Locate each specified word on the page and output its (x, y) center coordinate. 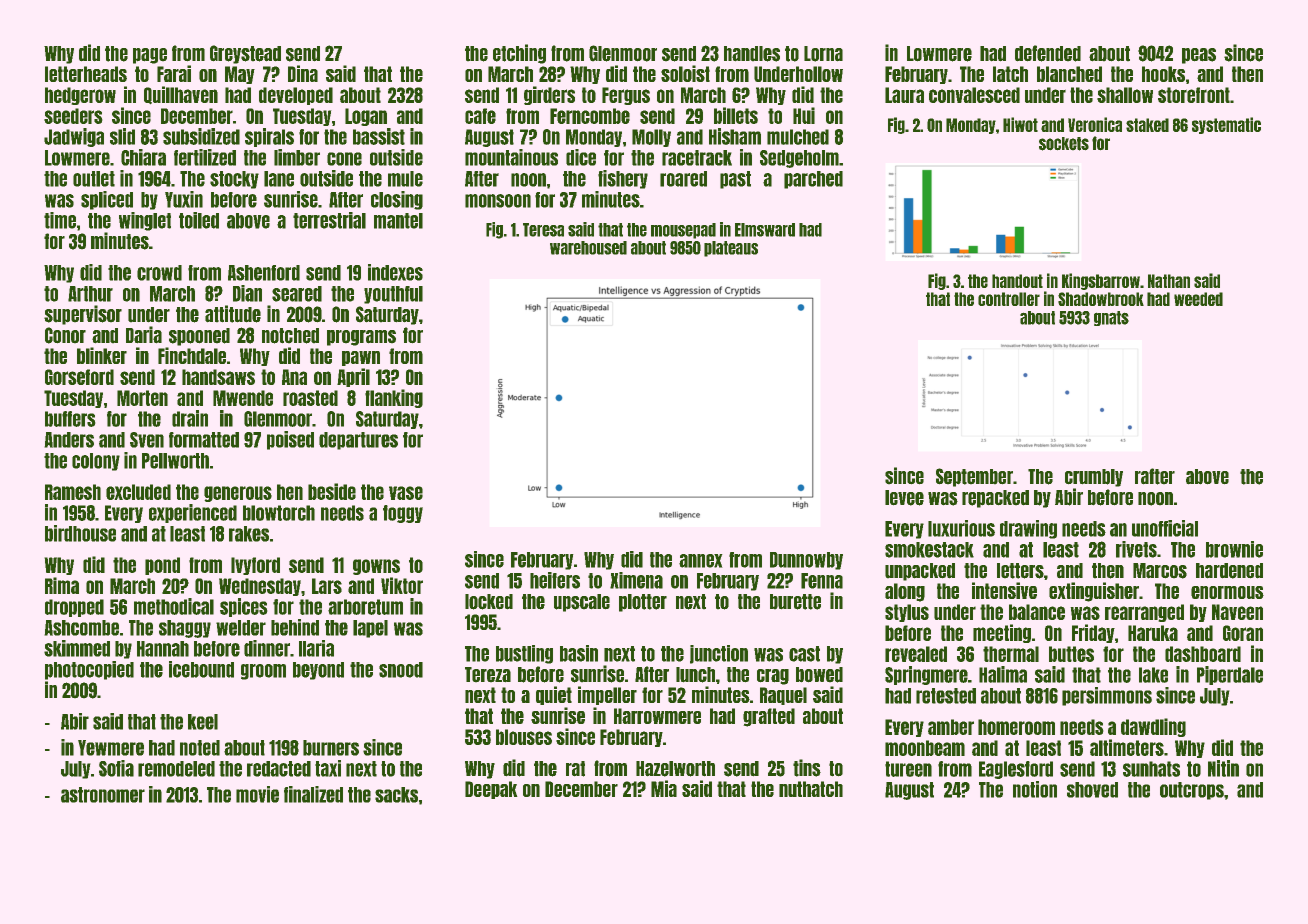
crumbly (1094, 478)
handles (752, 54)
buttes (1071, 654)
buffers (70, 419)
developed (296, 96)
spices (243, 607)
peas (1199, 56)
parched (813, 180)
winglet (145, 221)
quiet (554, 695)
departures (358, 441)
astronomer (103, 795)
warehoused (588, 248)
